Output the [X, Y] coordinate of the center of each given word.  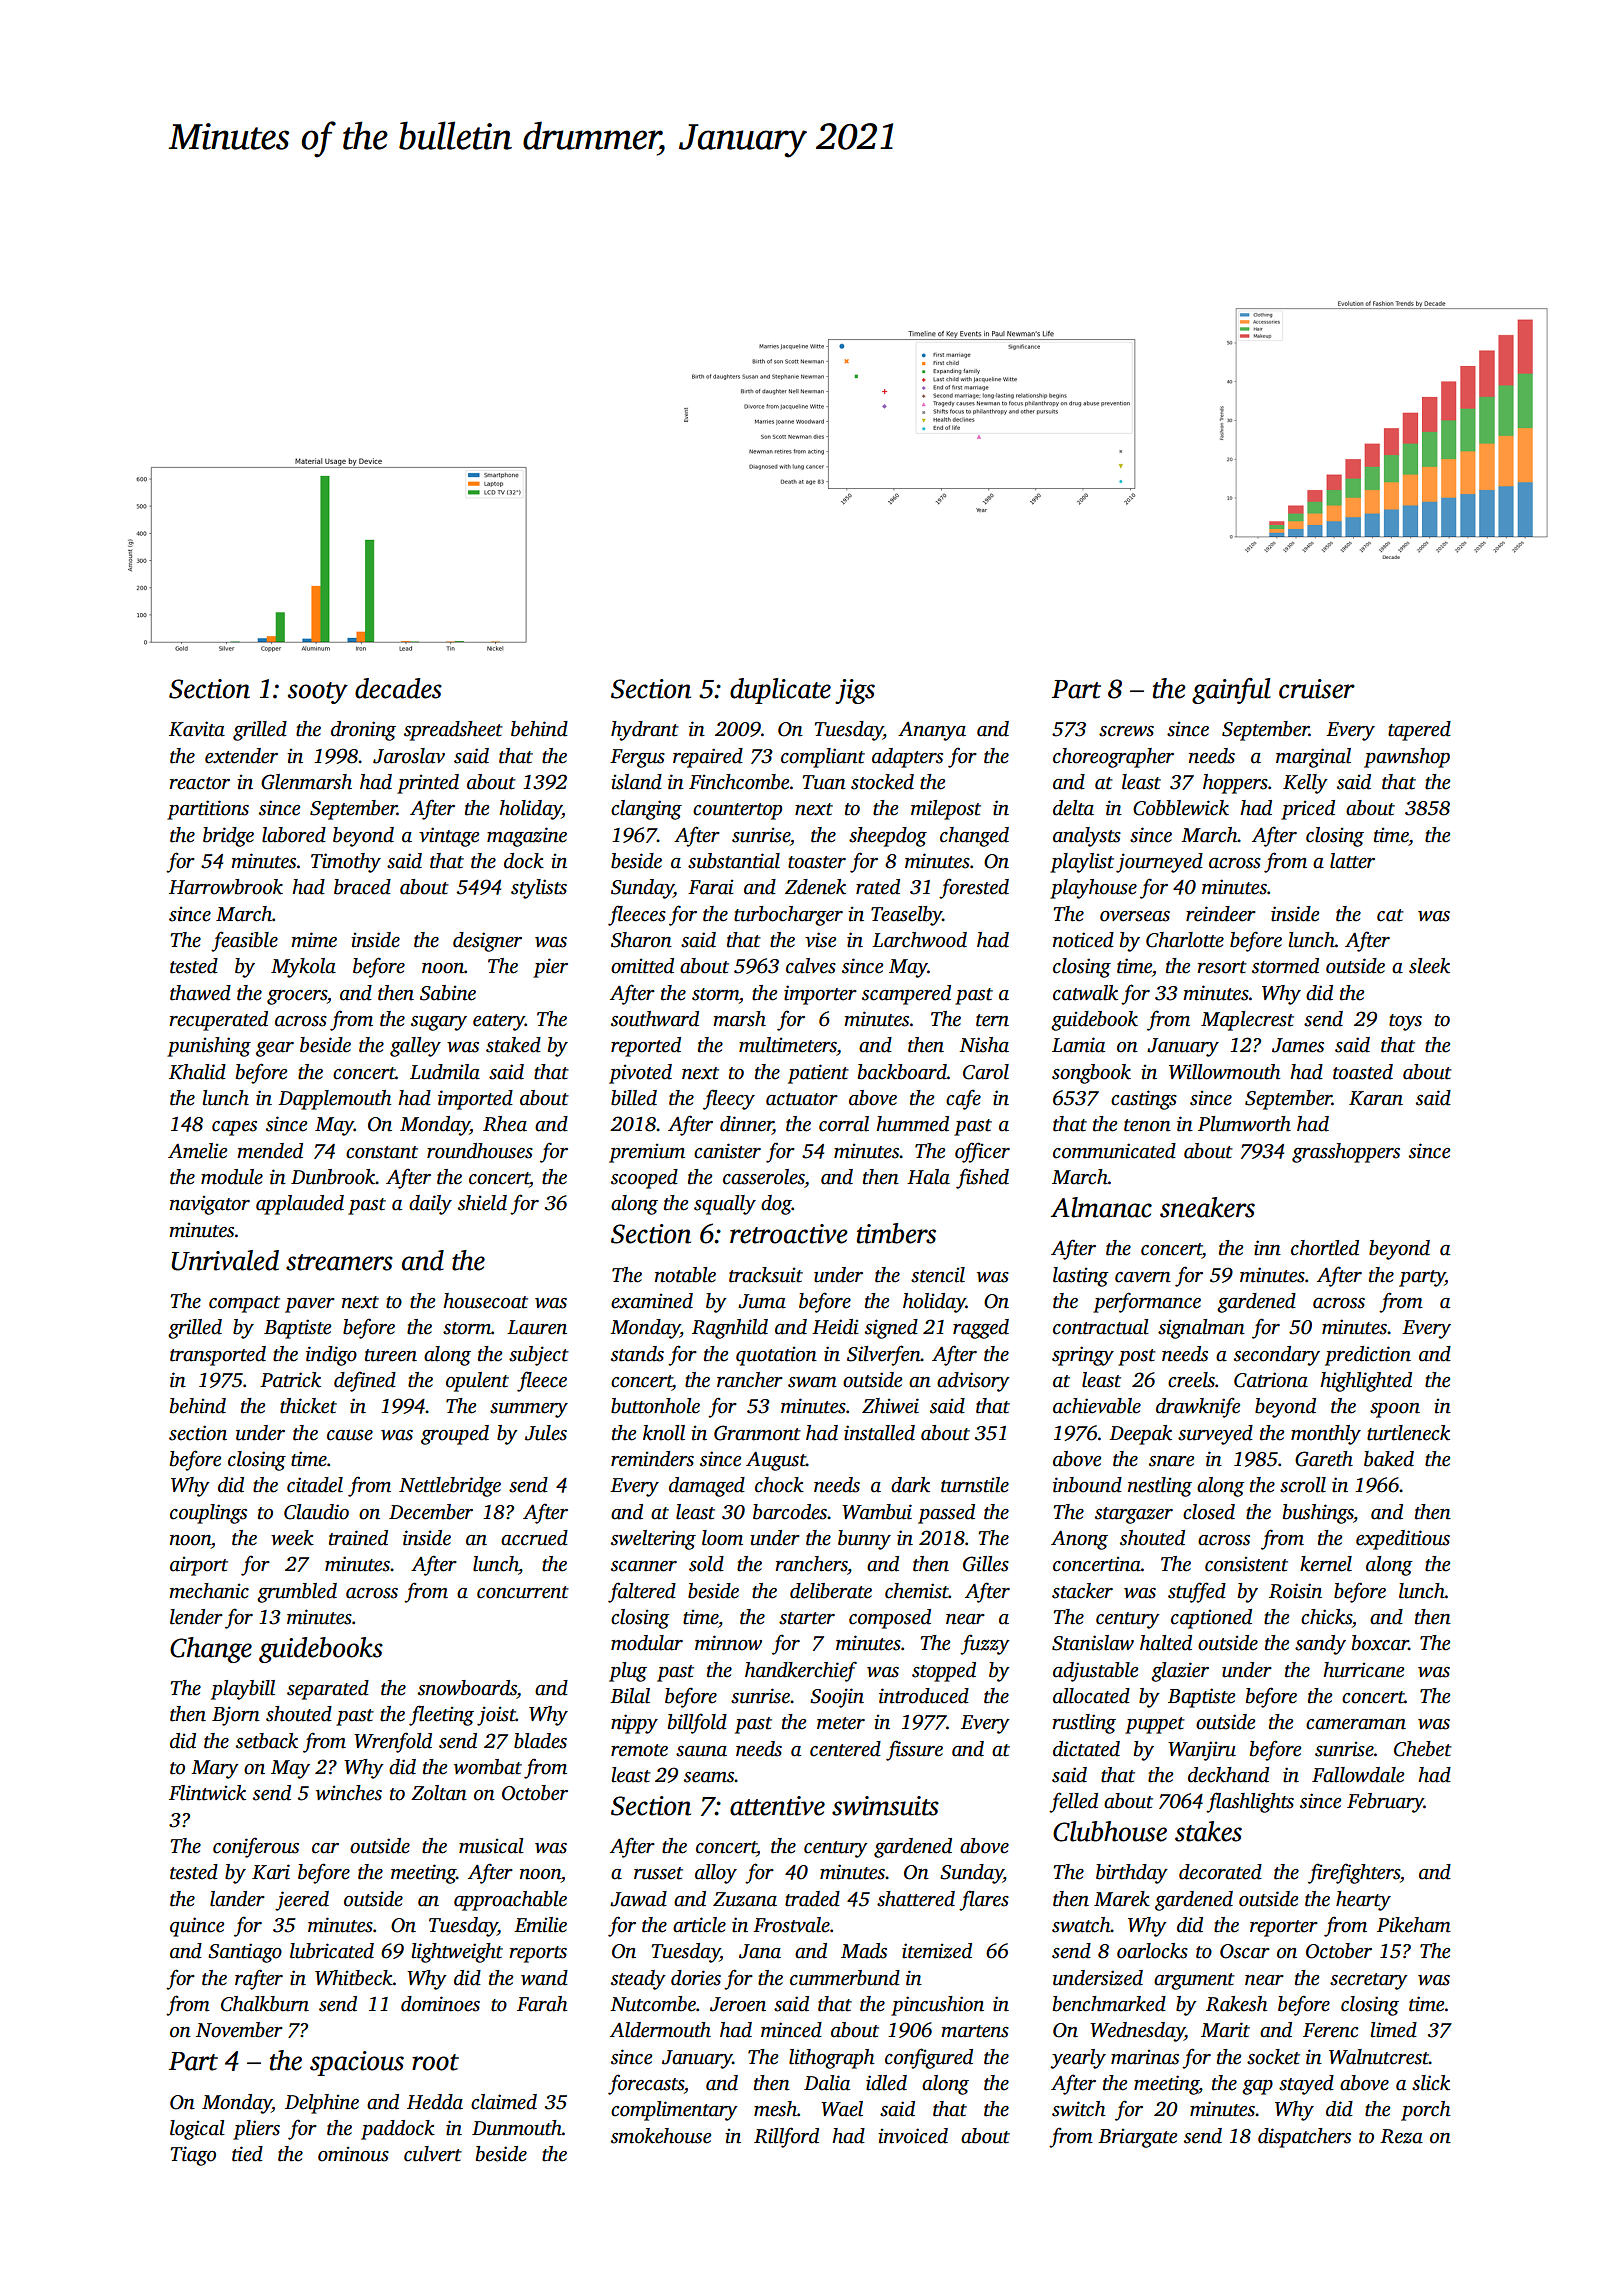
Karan [1376, 1098]
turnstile [975, 1485]
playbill [243, 1690]
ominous [353, 2154]
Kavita [197, 729]
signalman [1201, 1329]
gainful [1231, 691]
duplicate [780, 691]
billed [634, 1098]
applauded [300, 1205]
